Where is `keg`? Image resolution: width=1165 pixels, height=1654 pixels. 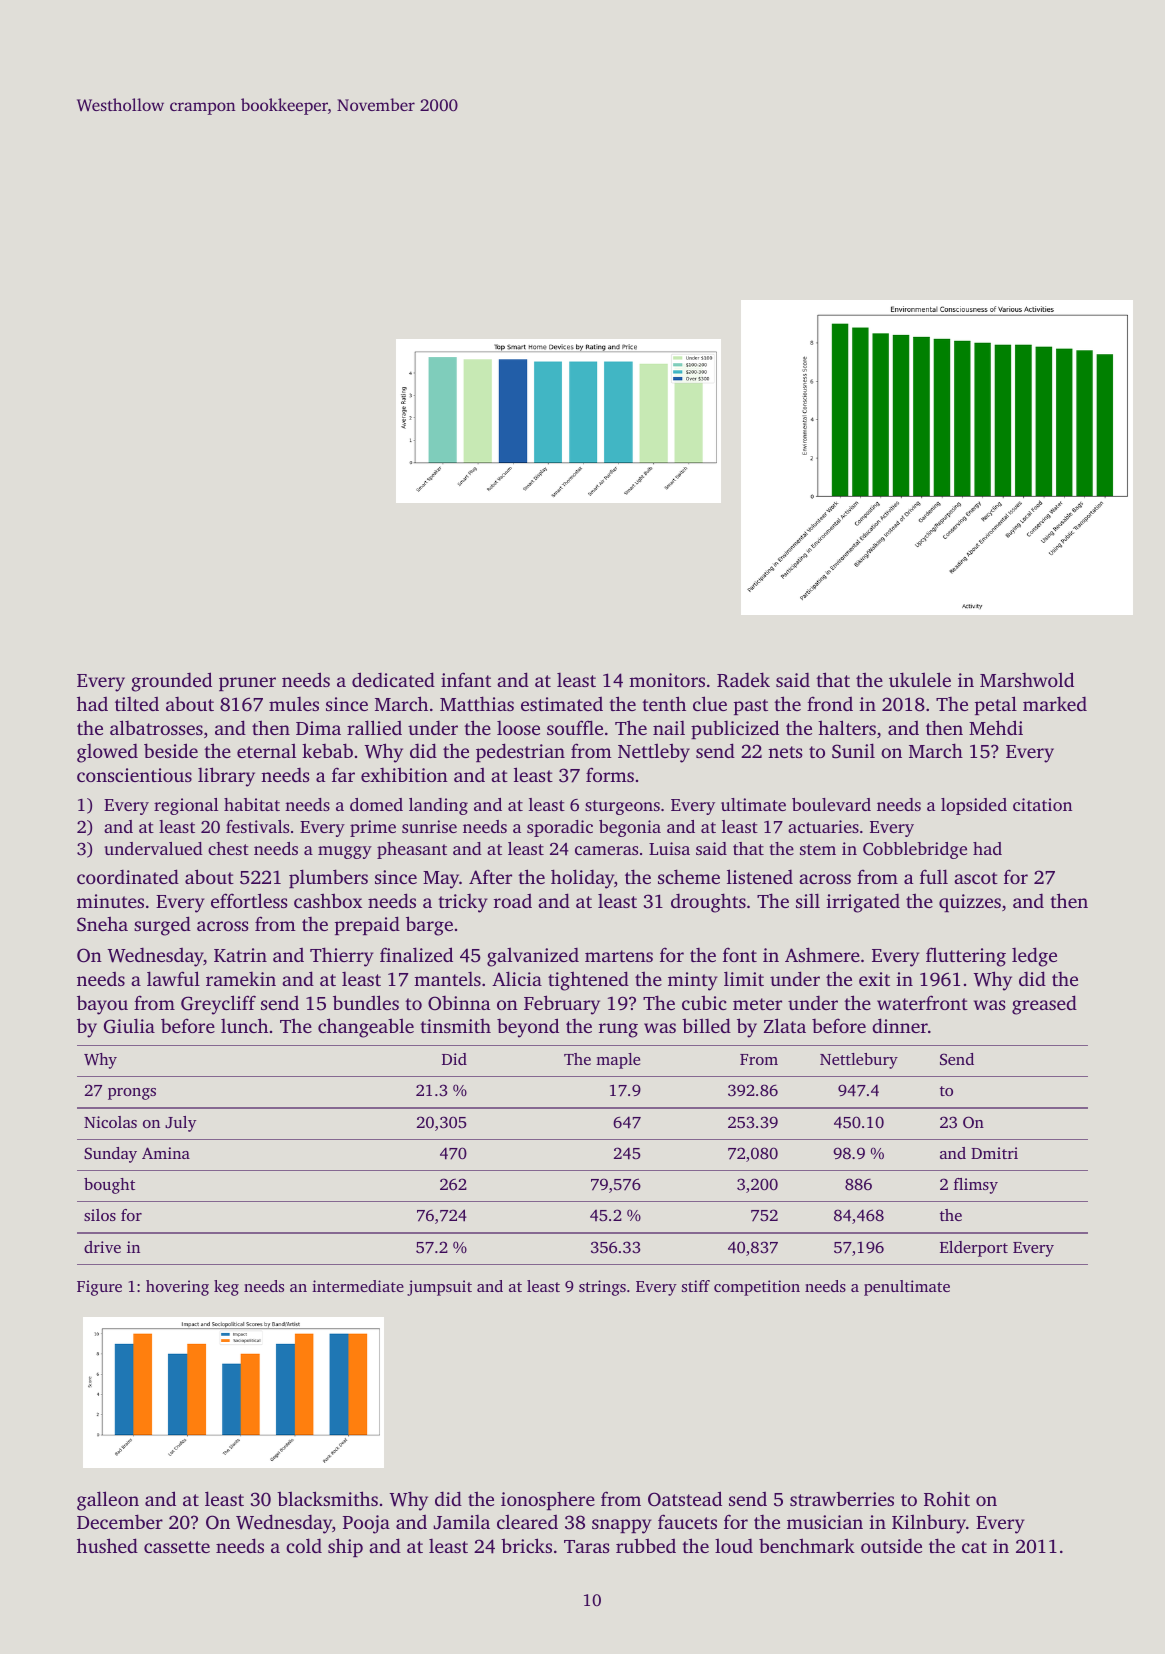
keg is located at coordinates (226, 1288).
